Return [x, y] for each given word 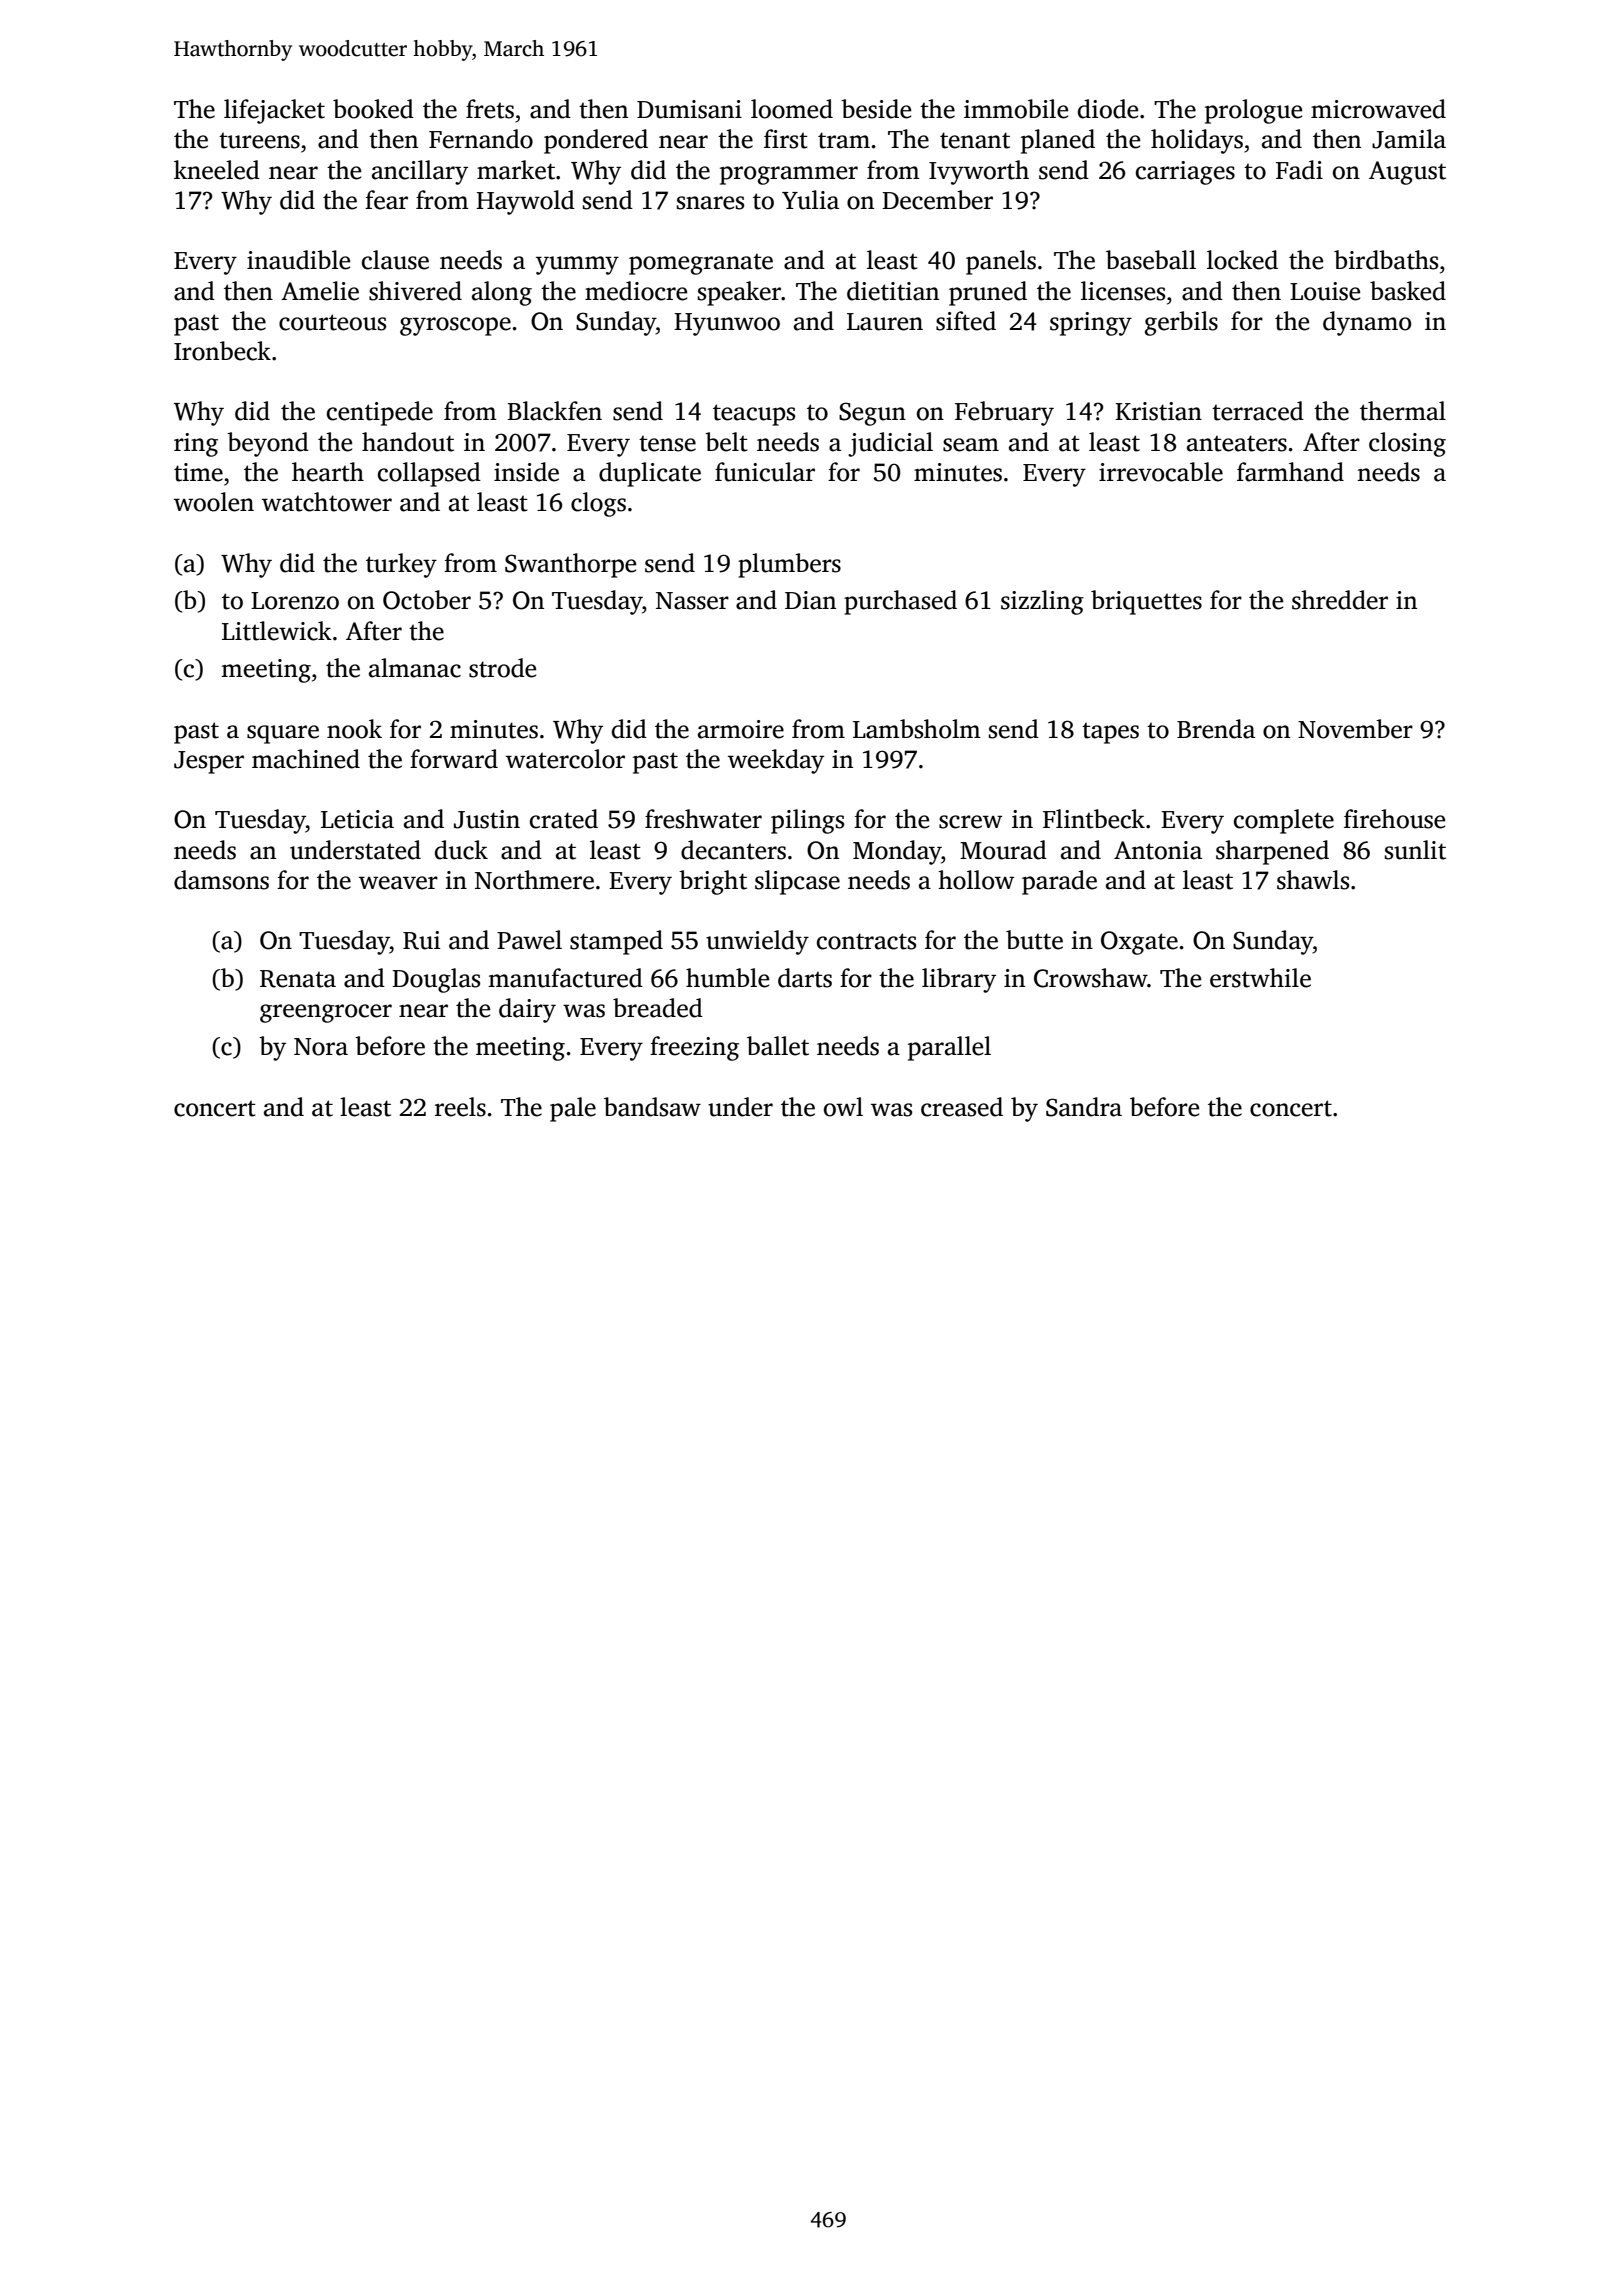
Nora [321, 1047]
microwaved [1378, 109]
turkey [401, 565]
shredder [1340, 600]
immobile [1016, 109]
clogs [598, 504]
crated [564, 819]
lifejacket [274, 111]
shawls [1313, 880]
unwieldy [757, 942]
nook [354, 729]
